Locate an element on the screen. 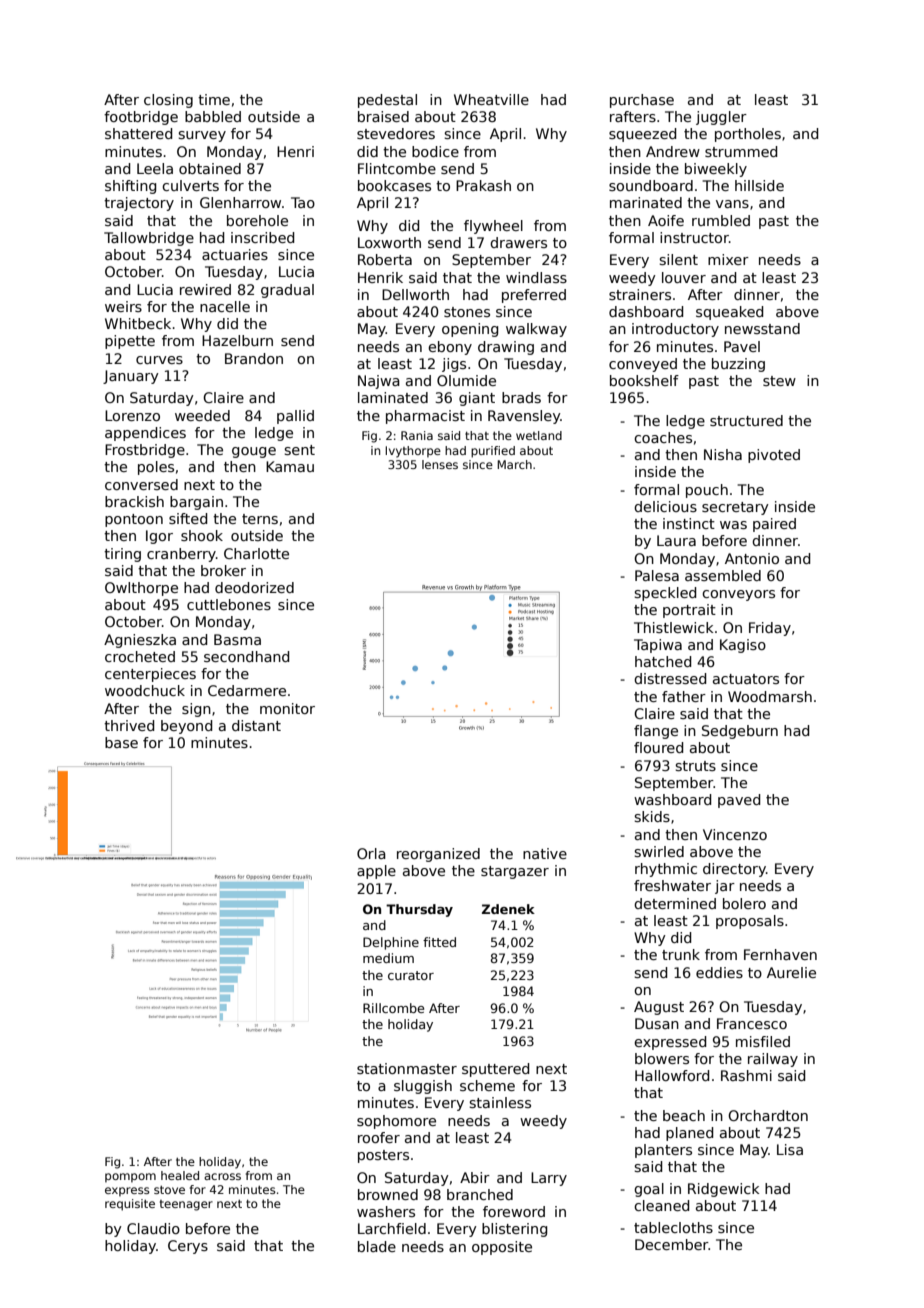 This screenshot has height=1308, width=924. Cerys is located at coordinates (188, 1247).
